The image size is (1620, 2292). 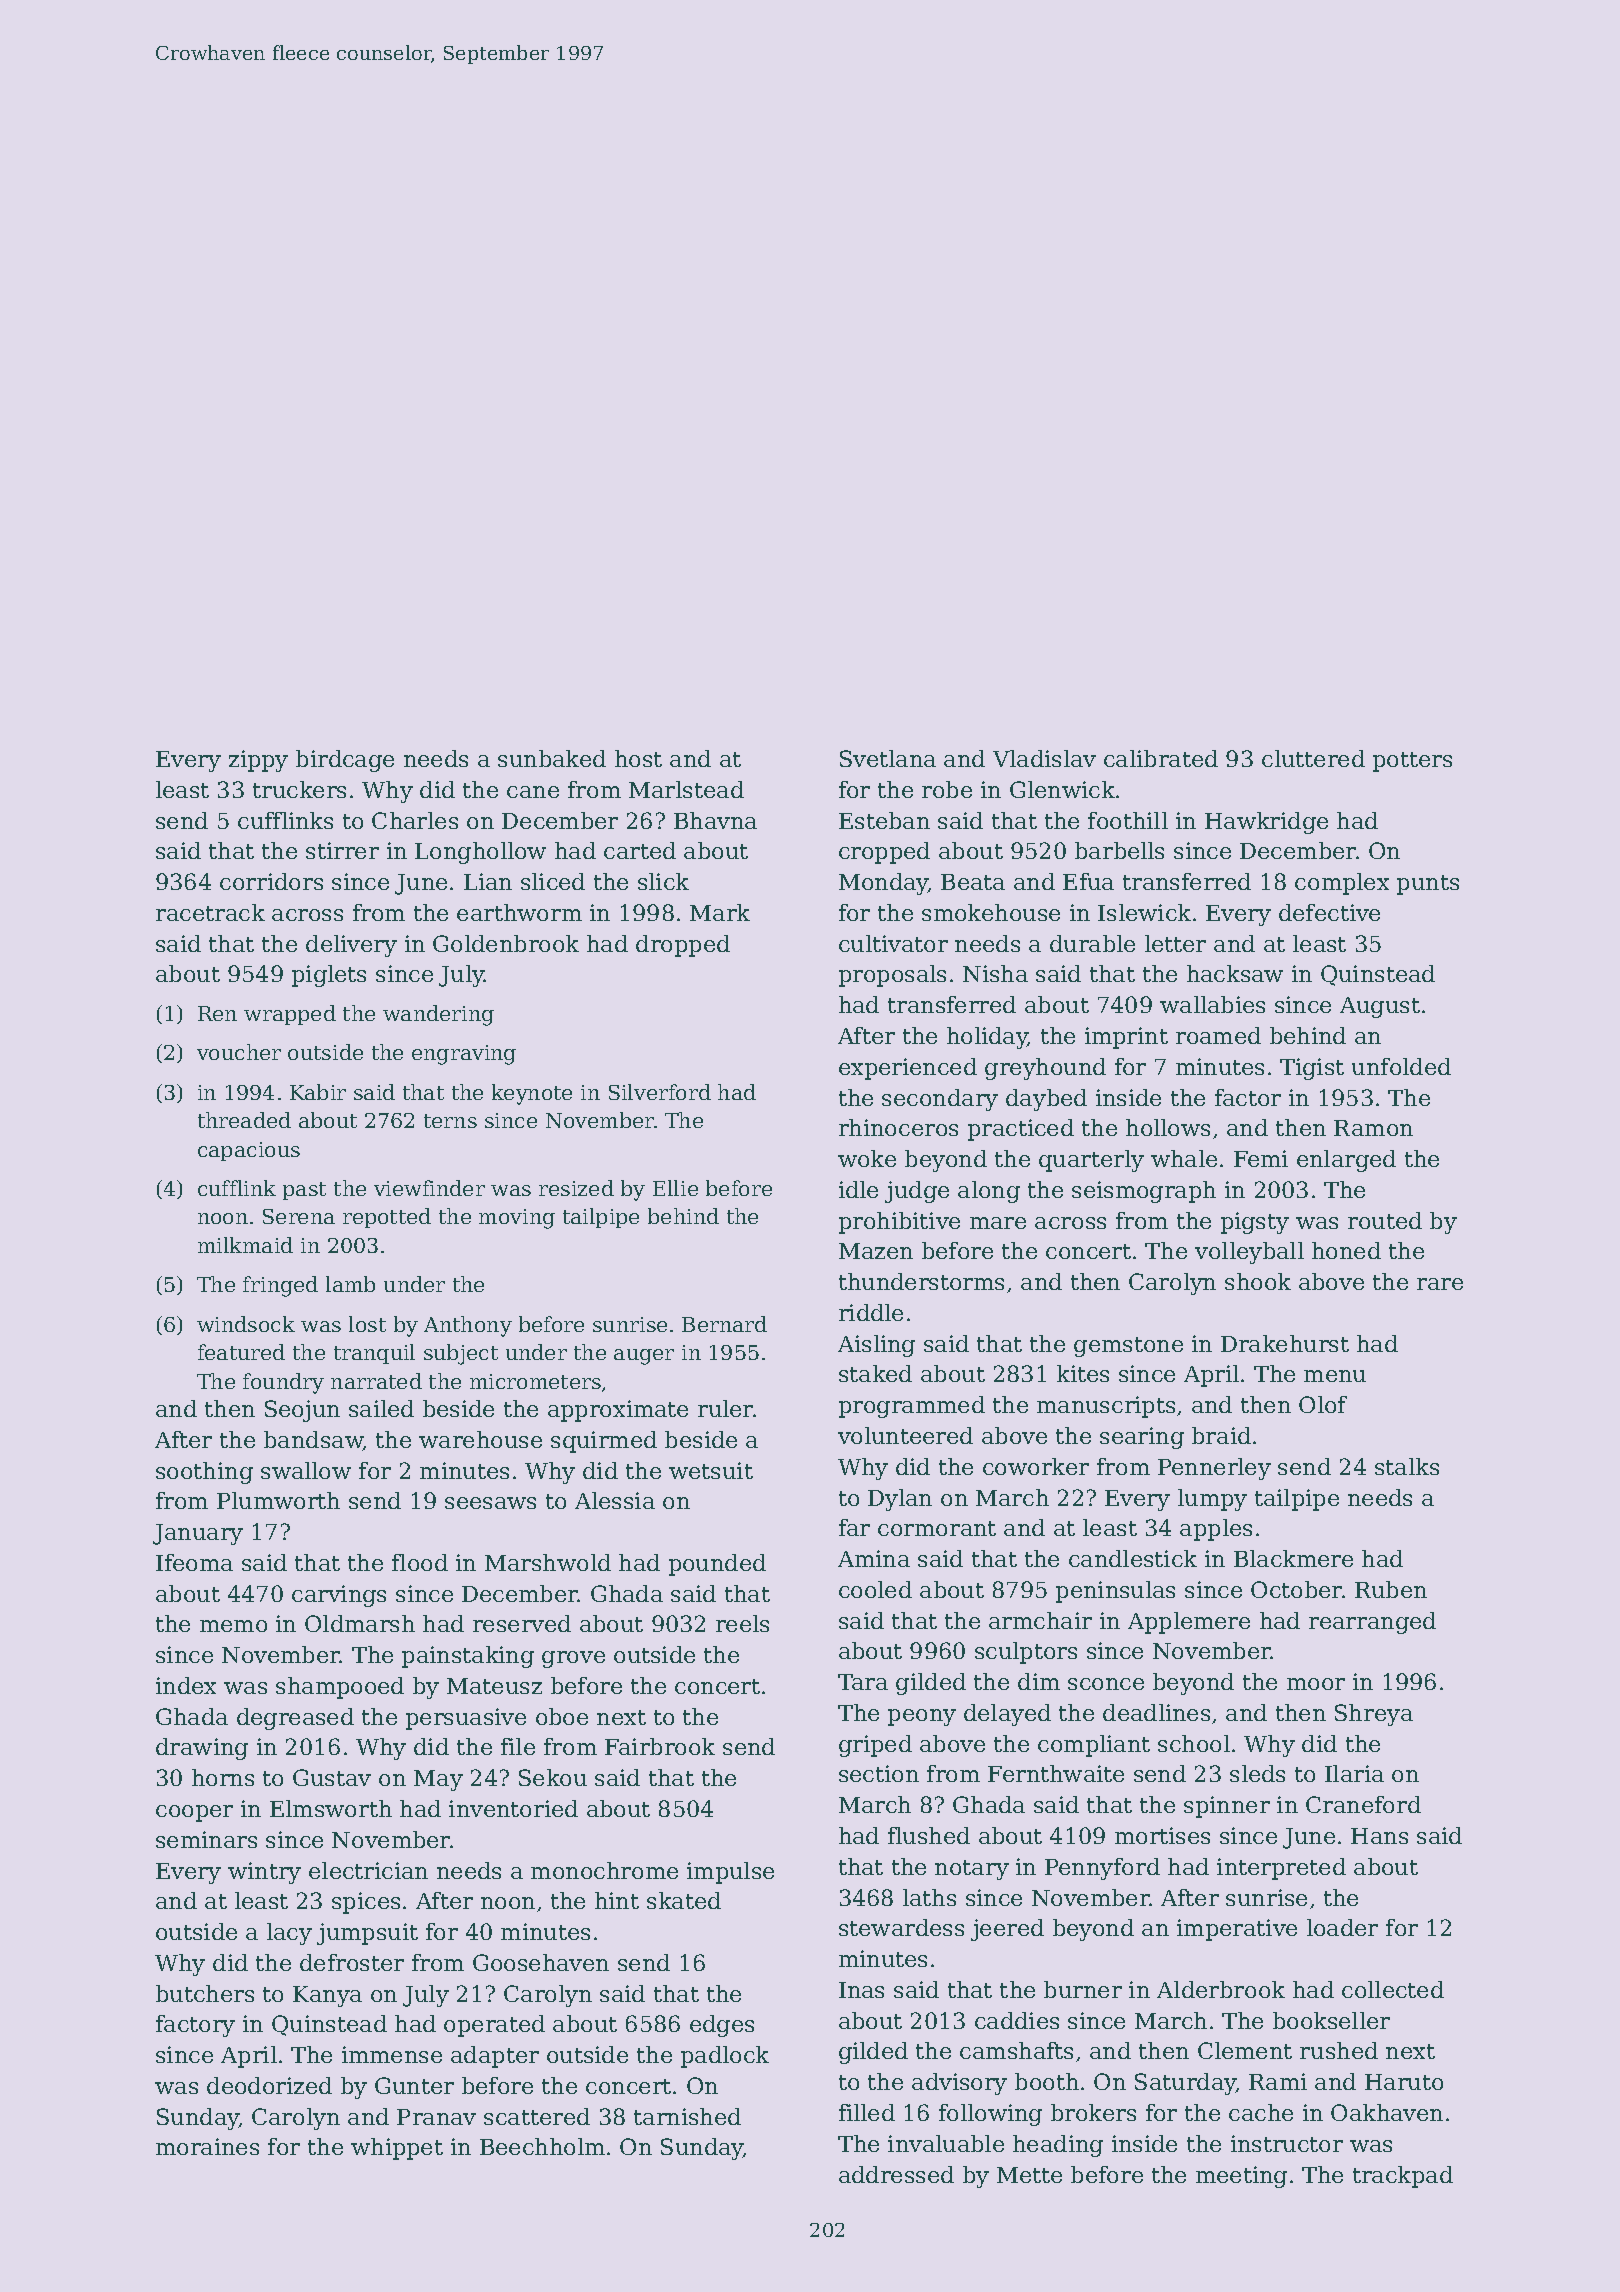 I want to click on bandsaw, so click(x=313, y=1441).
